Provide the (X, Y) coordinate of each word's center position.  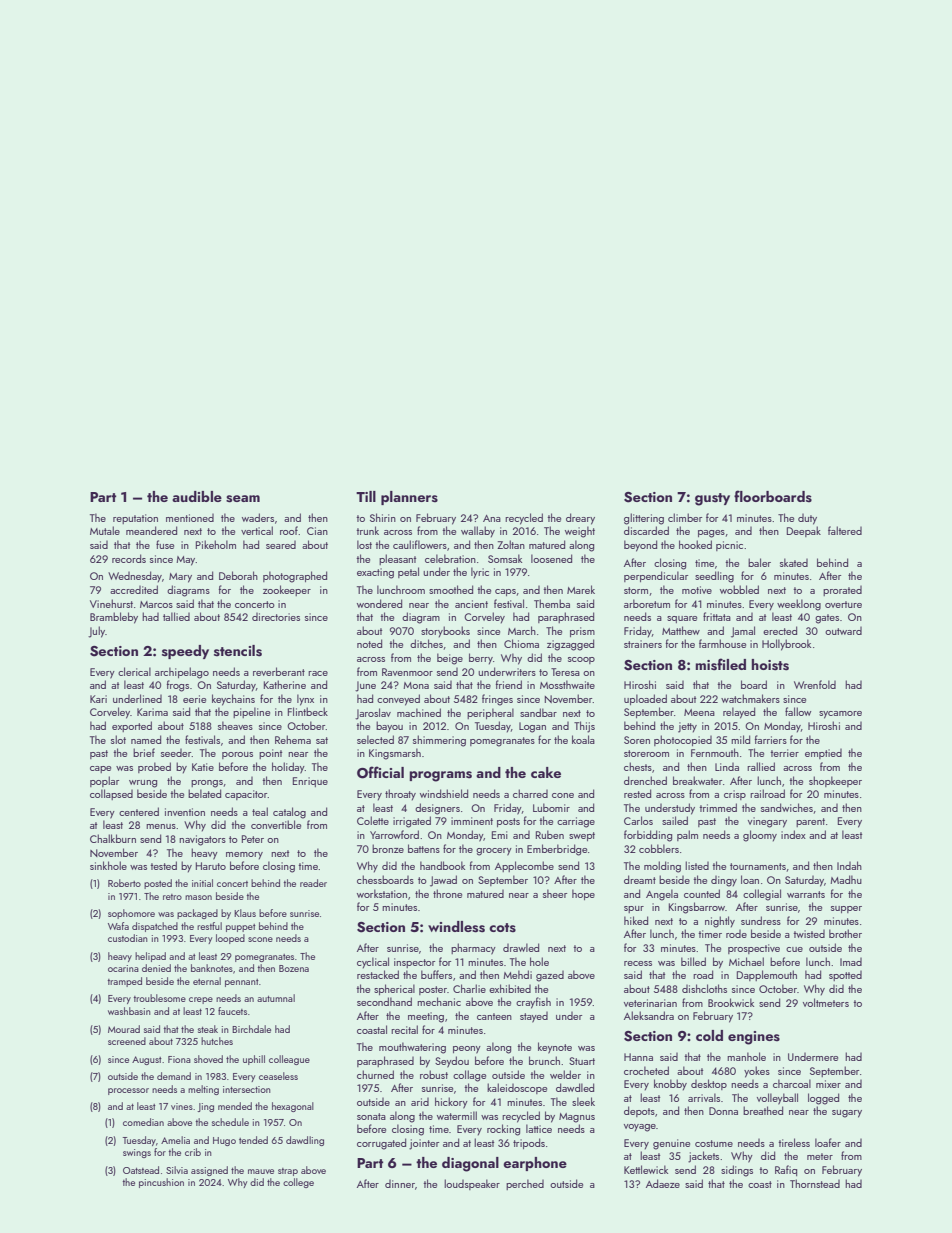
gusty (712, 499)
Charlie (469, 988)
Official (380, 772)
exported (132, 726)
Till (366, 496)
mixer (828, 1084)
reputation (135, 519)
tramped (125, 982)
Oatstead (141, 1170)
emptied (823, 754)
